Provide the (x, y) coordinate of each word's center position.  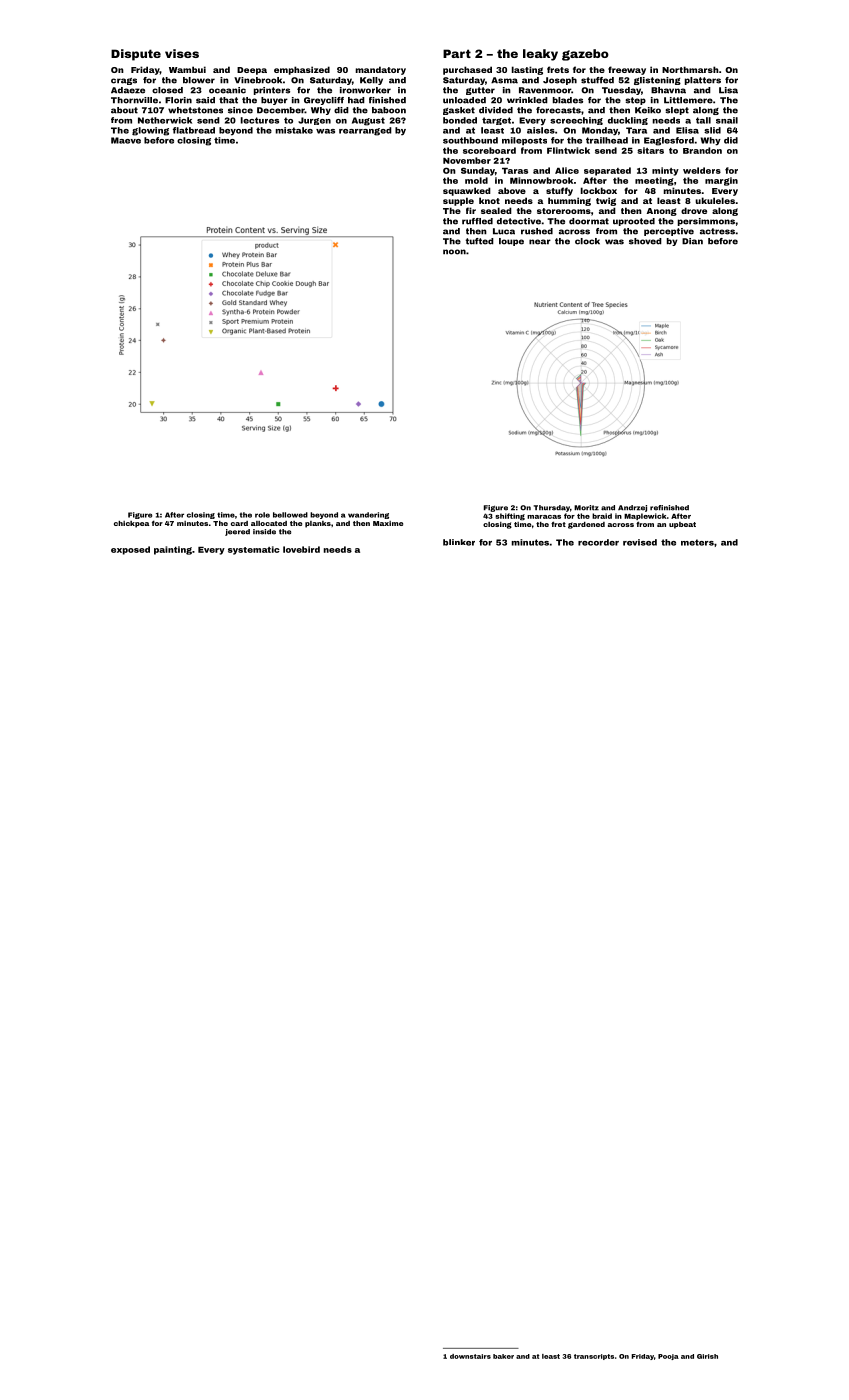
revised (640, 542)
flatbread (194, 130)
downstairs (470, 1356)
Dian (692, 241)
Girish (707, 1356)
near (540, 242)
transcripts (594, 1357)
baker (503, 1356)
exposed (130, 550)
